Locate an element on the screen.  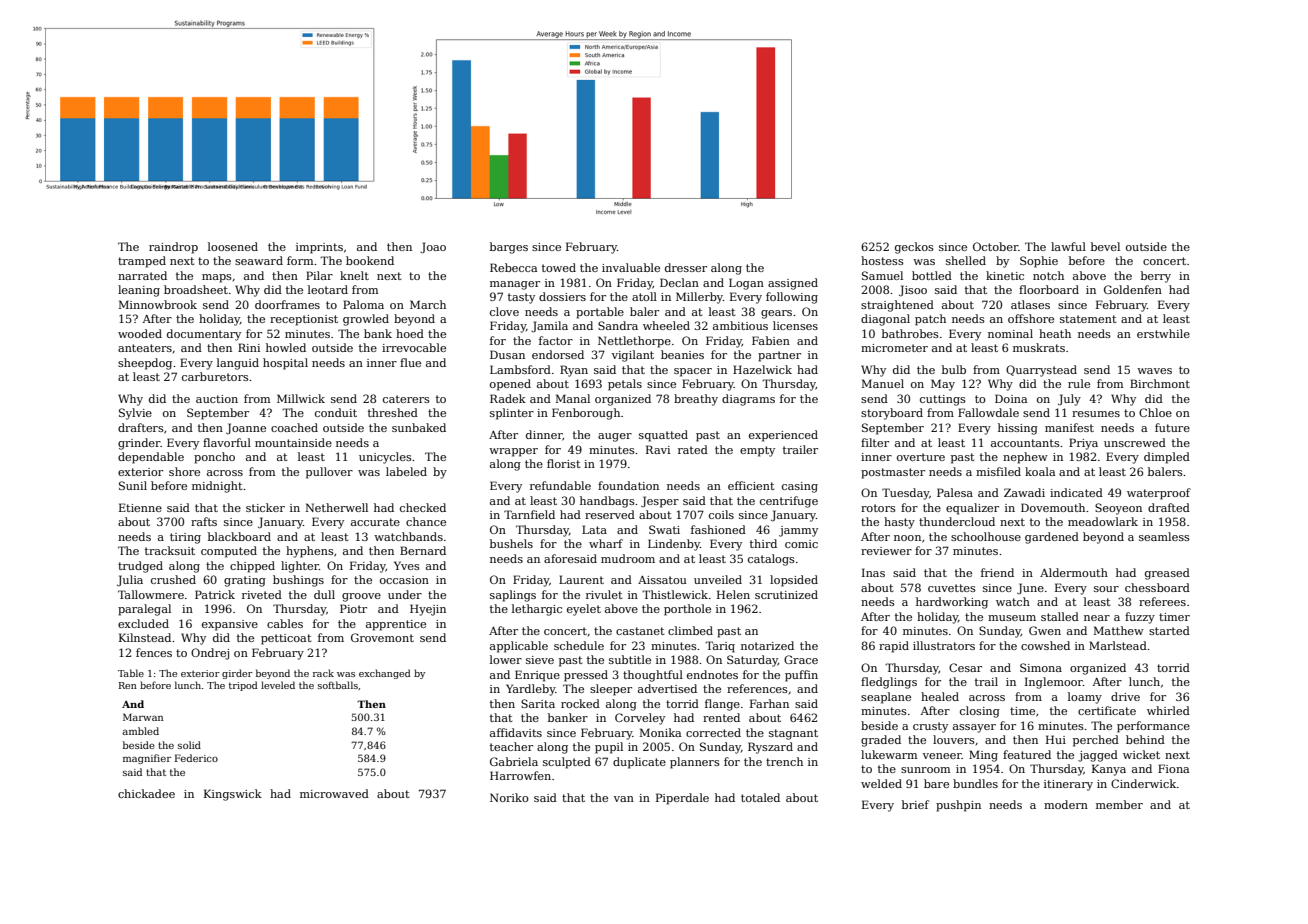
pressed is located at coordinates (586, 676).
